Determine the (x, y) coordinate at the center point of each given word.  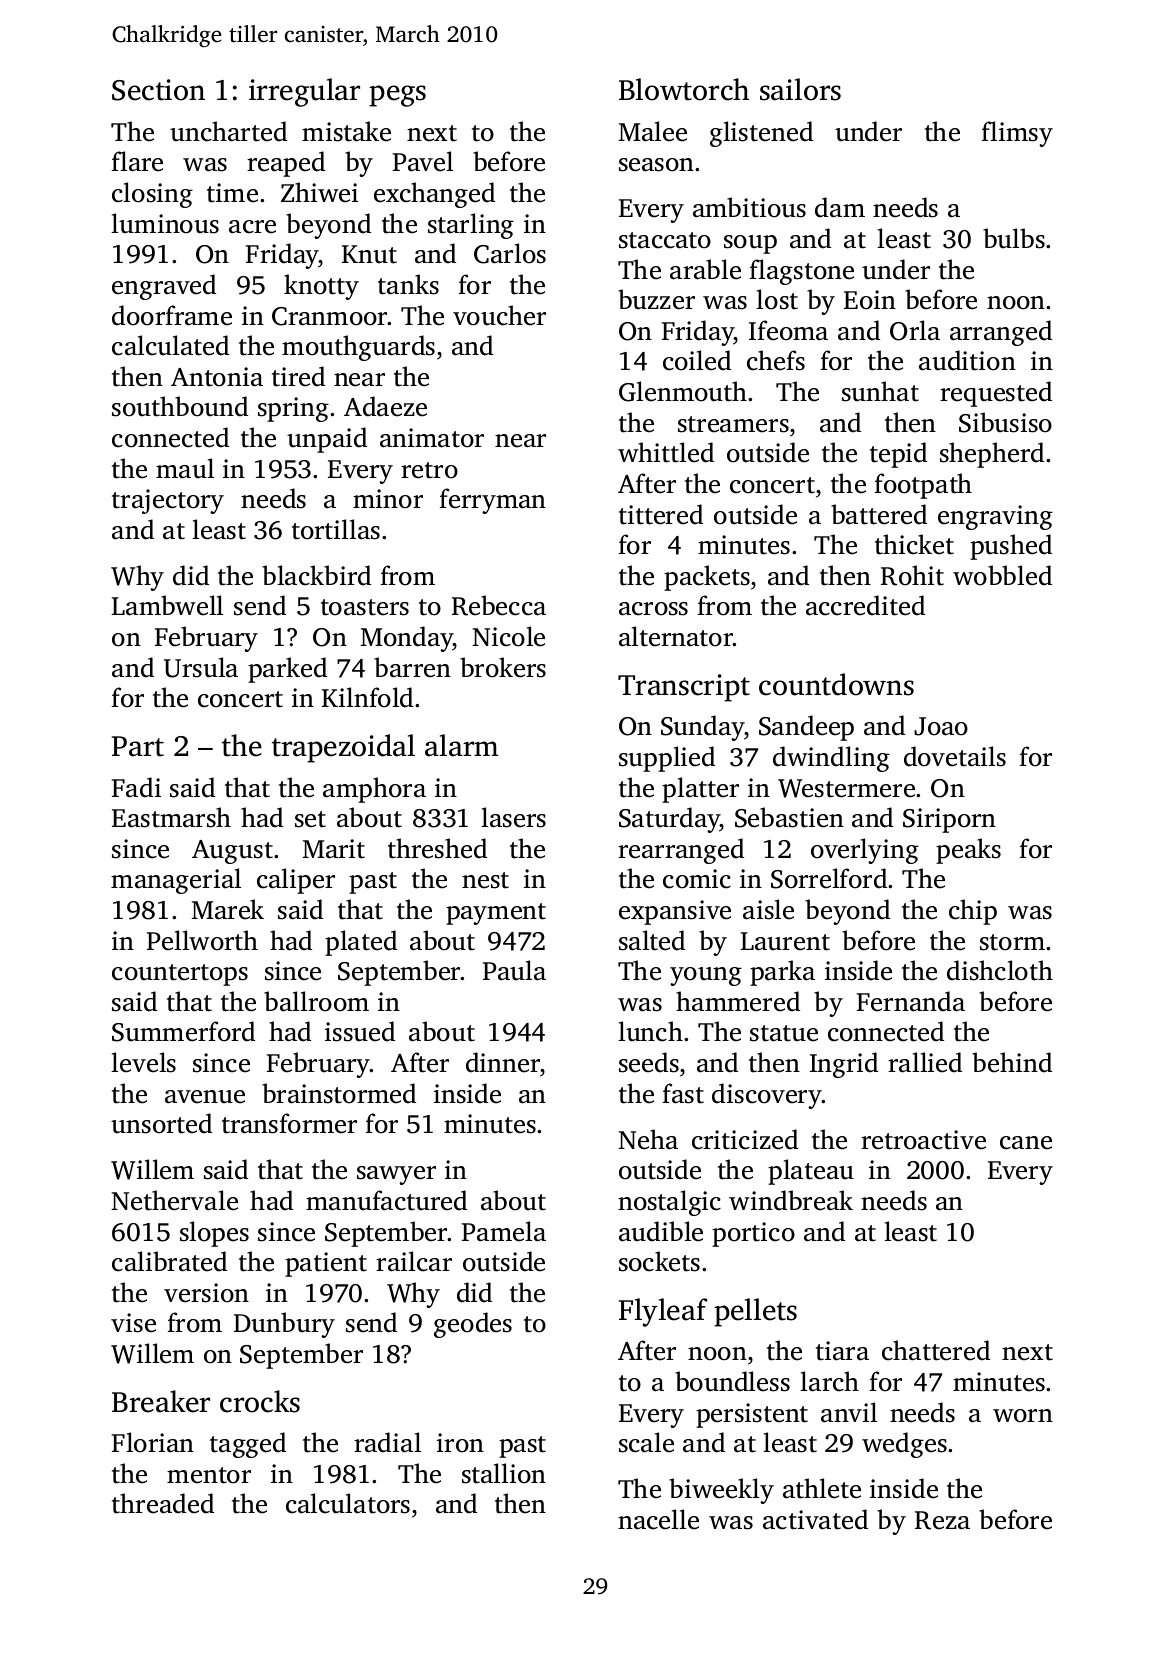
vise (133, 1323)
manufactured (386, 1200)
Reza (942, 1520)
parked (287, 670)
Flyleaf (663, 1312)
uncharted (228, 131)
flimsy (1017, 134)
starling (471, 226)
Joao (941, 726)
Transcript (684, 688)
